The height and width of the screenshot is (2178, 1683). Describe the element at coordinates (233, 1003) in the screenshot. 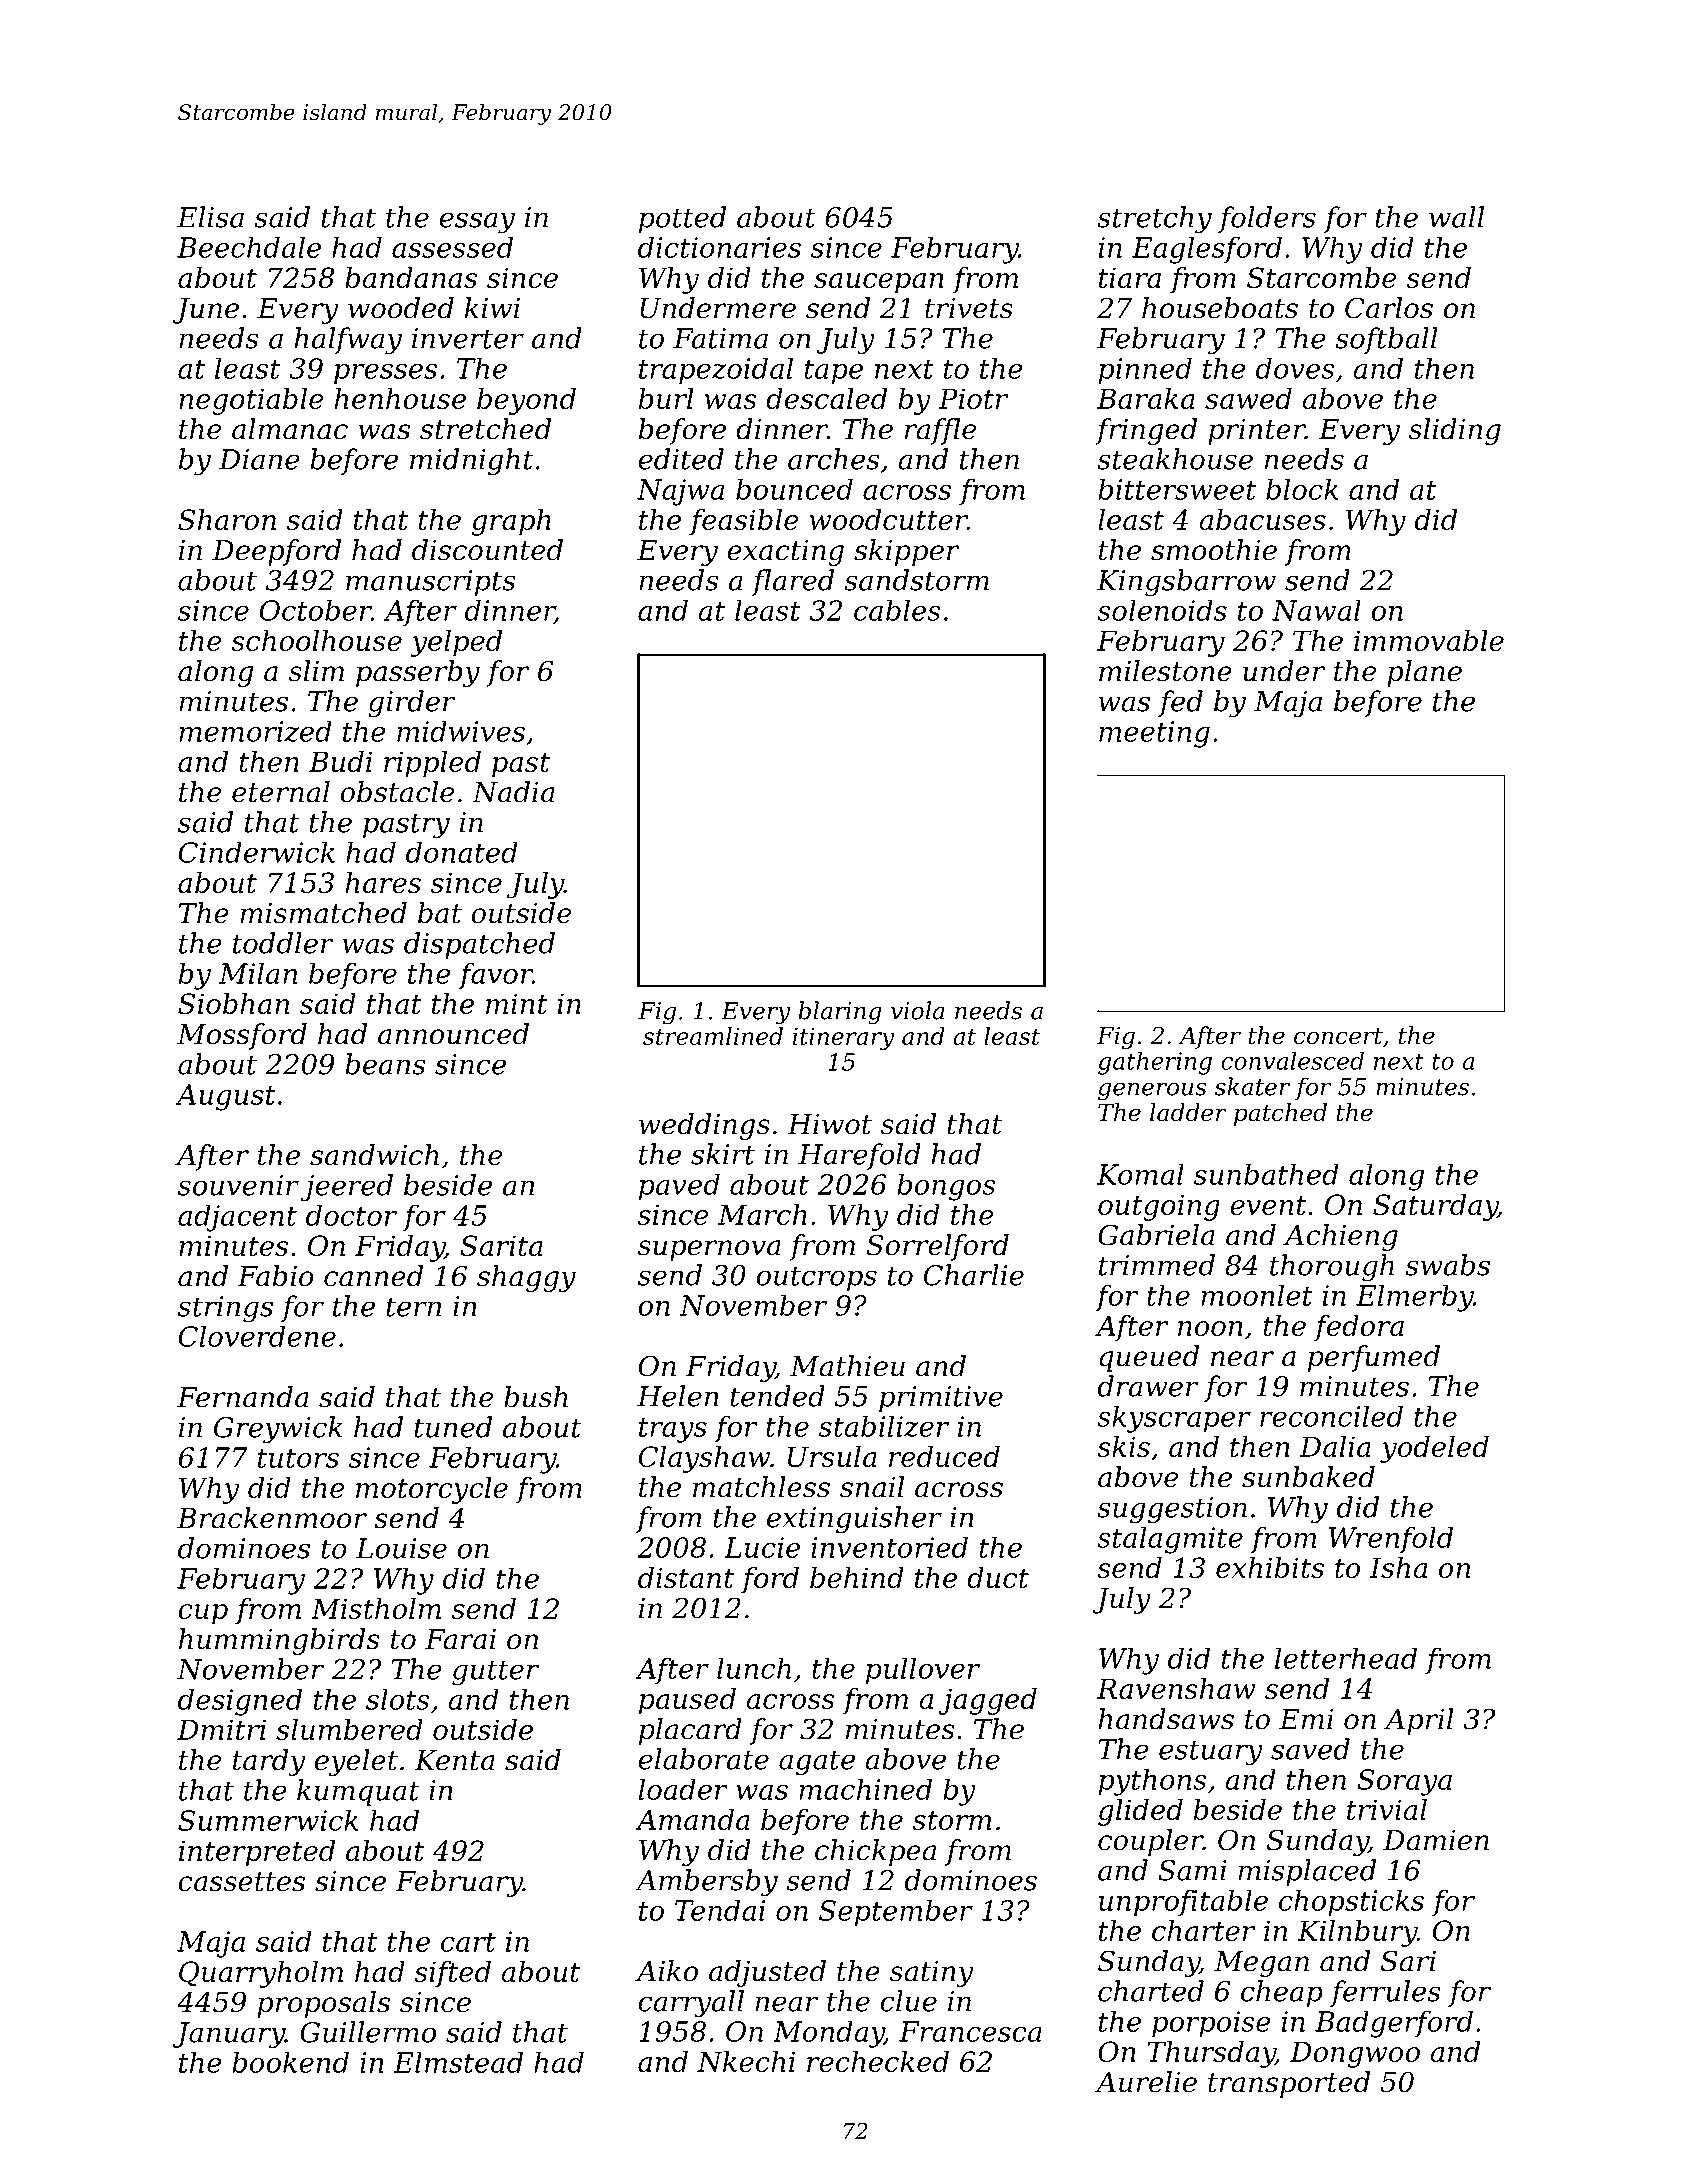

I see `Siobhan` at that location.
